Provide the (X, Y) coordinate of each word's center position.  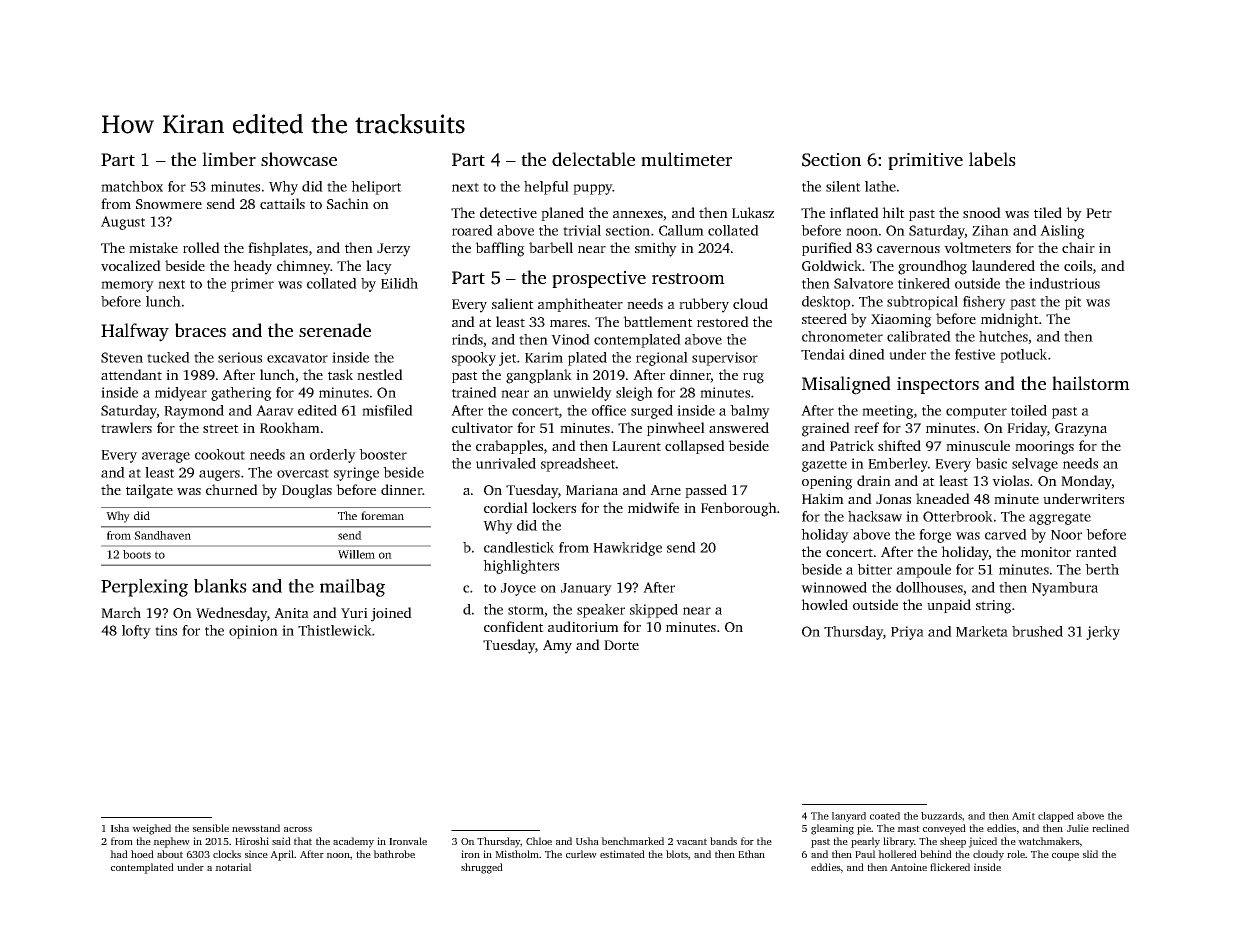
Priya (907, 633)
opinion (253, 632)
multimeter (686, 159)
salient (513, 303)
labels (992, 159)
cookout (220, 454)
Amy (557, 647)
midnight (1010, 320)
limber (229, 159)
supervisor (725, 359)
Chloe (539, 841)
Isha (120, 828)
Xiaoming (901, 321)
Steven (122, 357)
